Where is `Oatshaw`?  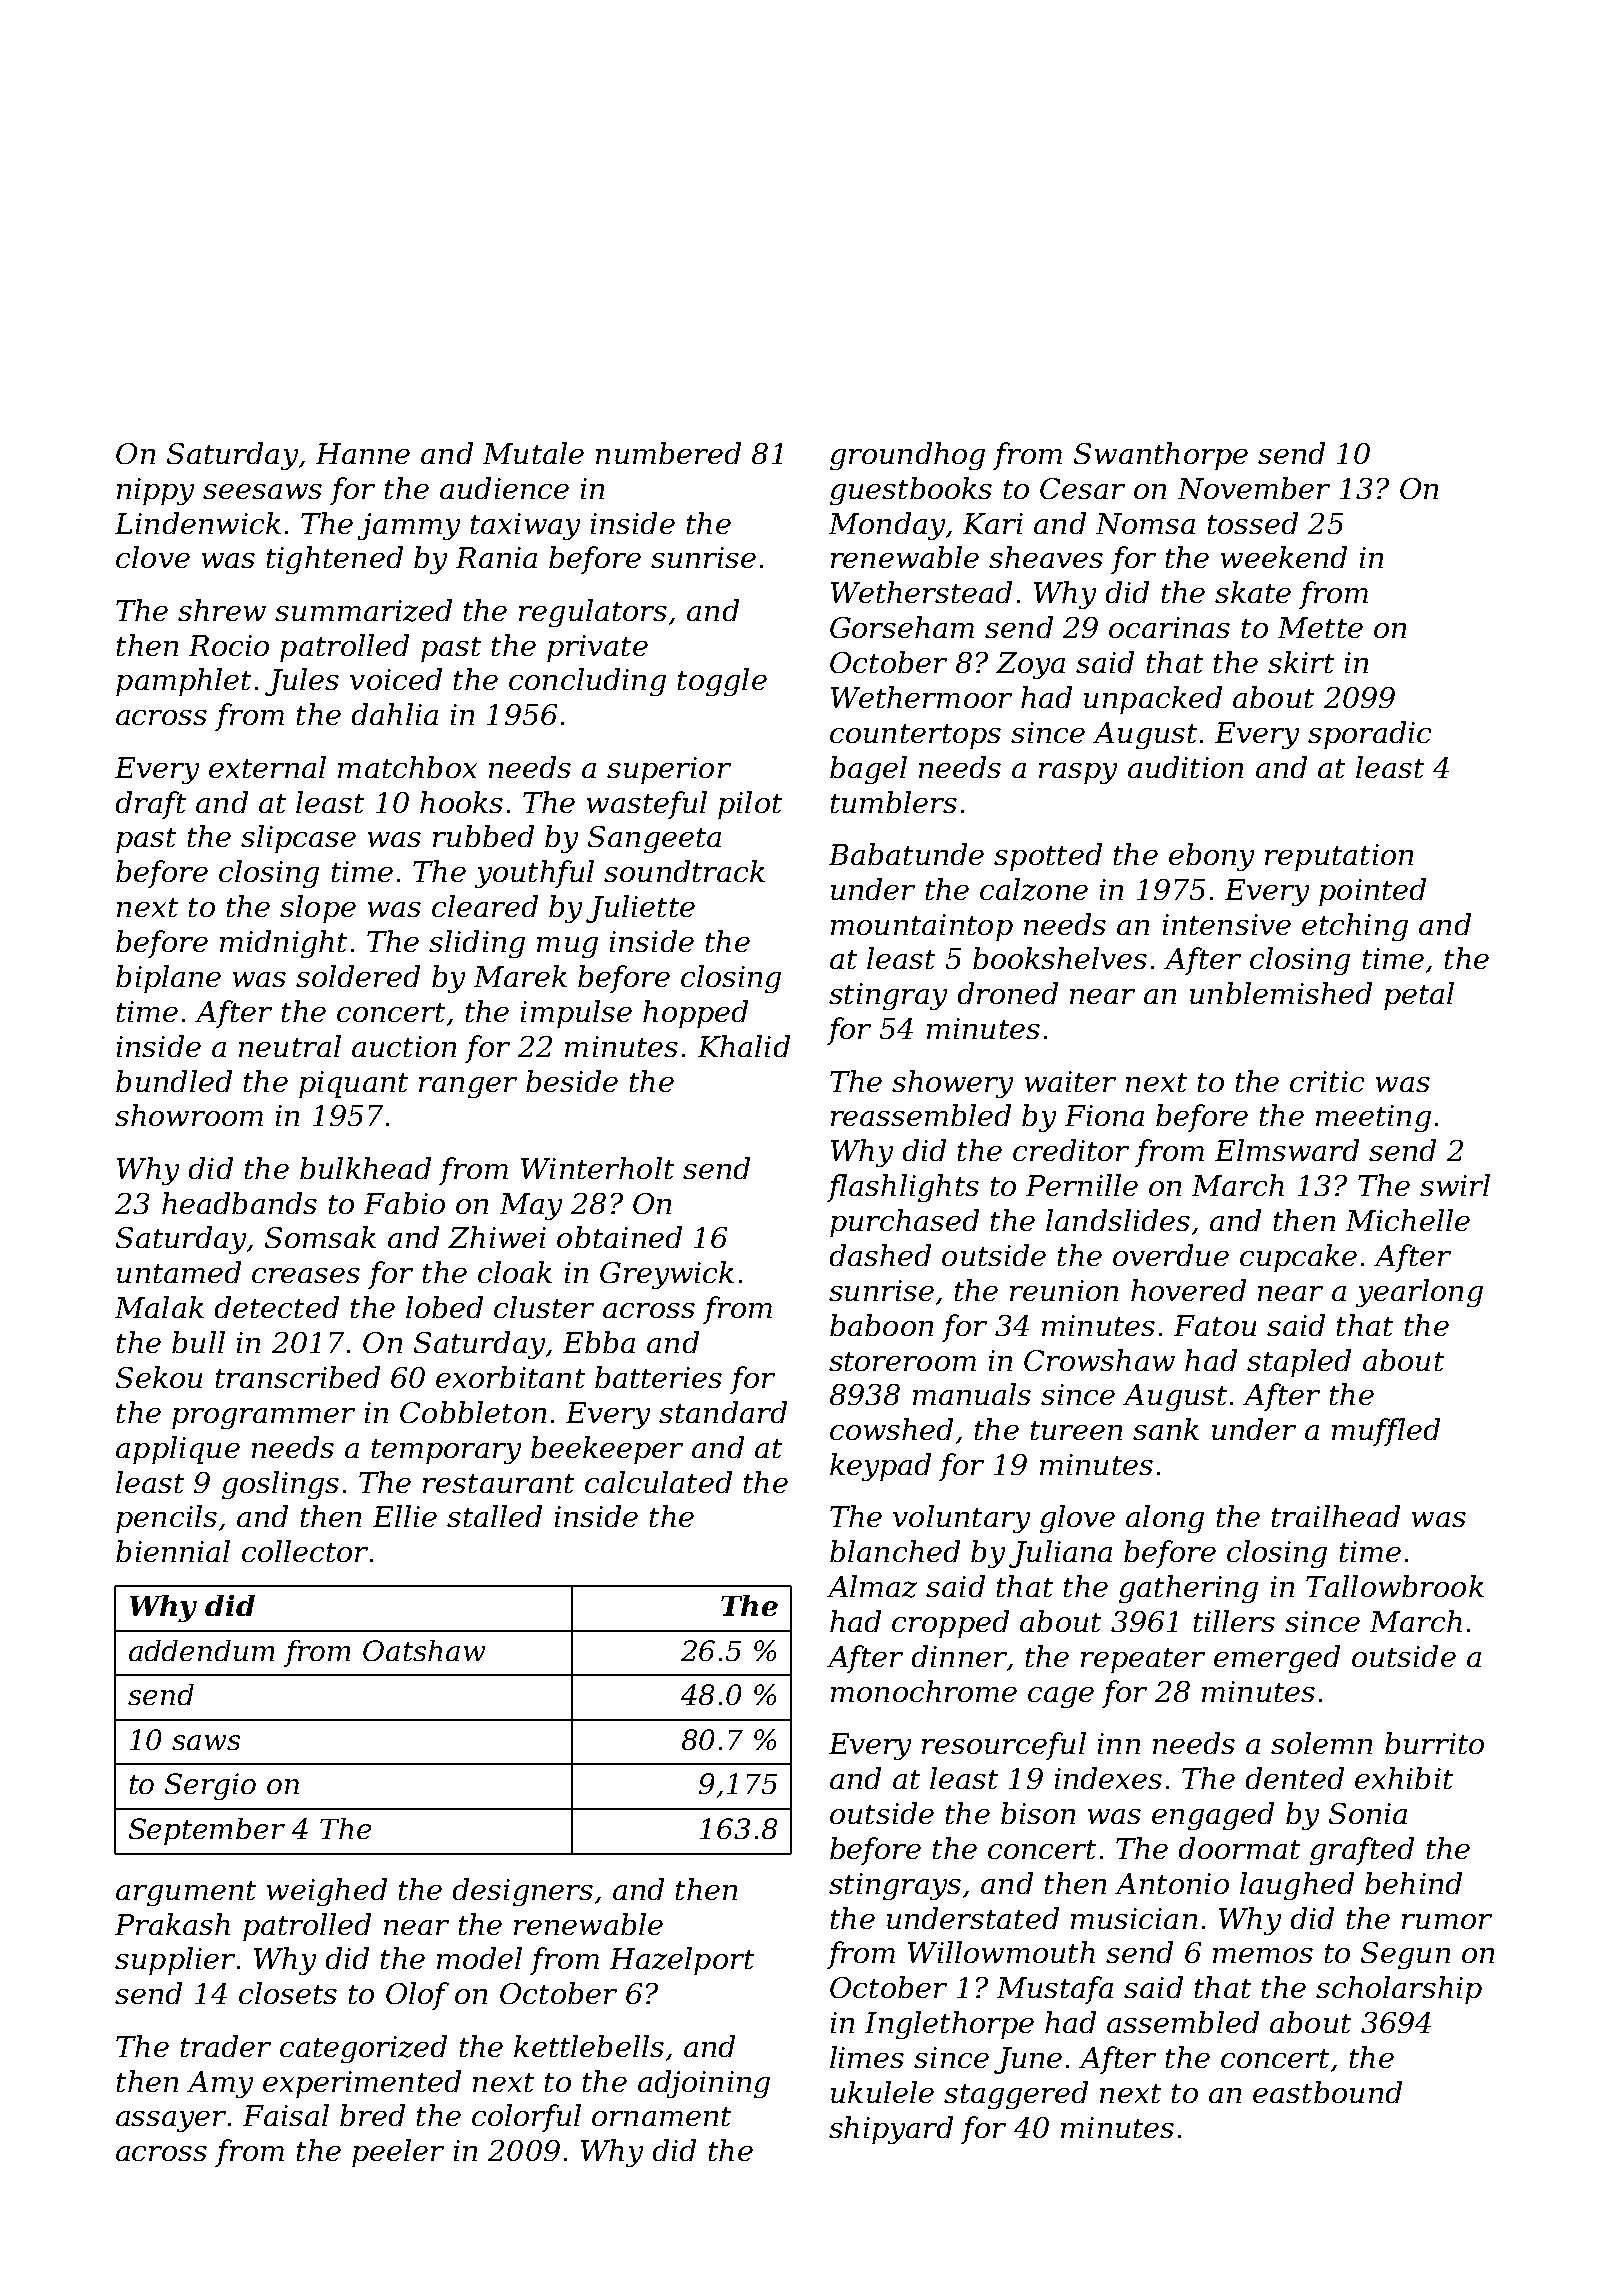 Oatshaw is located at coordinates (424, 1650).
